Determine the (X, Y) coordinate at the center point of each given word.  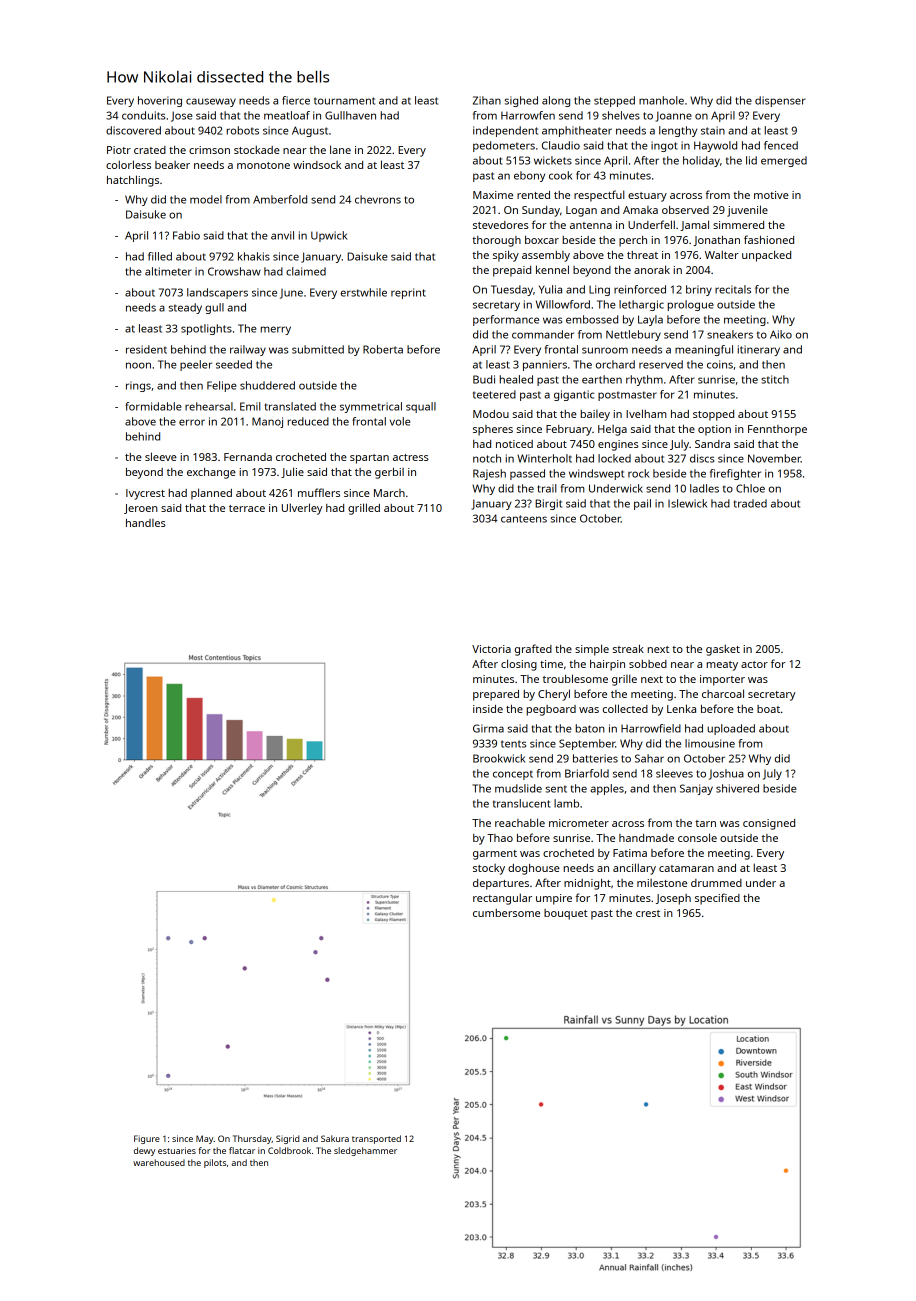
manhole (661, 100)
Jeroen (141, 509)
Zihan (487, 100)
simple (592, 650)
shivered (737, 788)
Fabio (186, 235)
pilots (215, 1163)
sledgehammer (365, 1151)
